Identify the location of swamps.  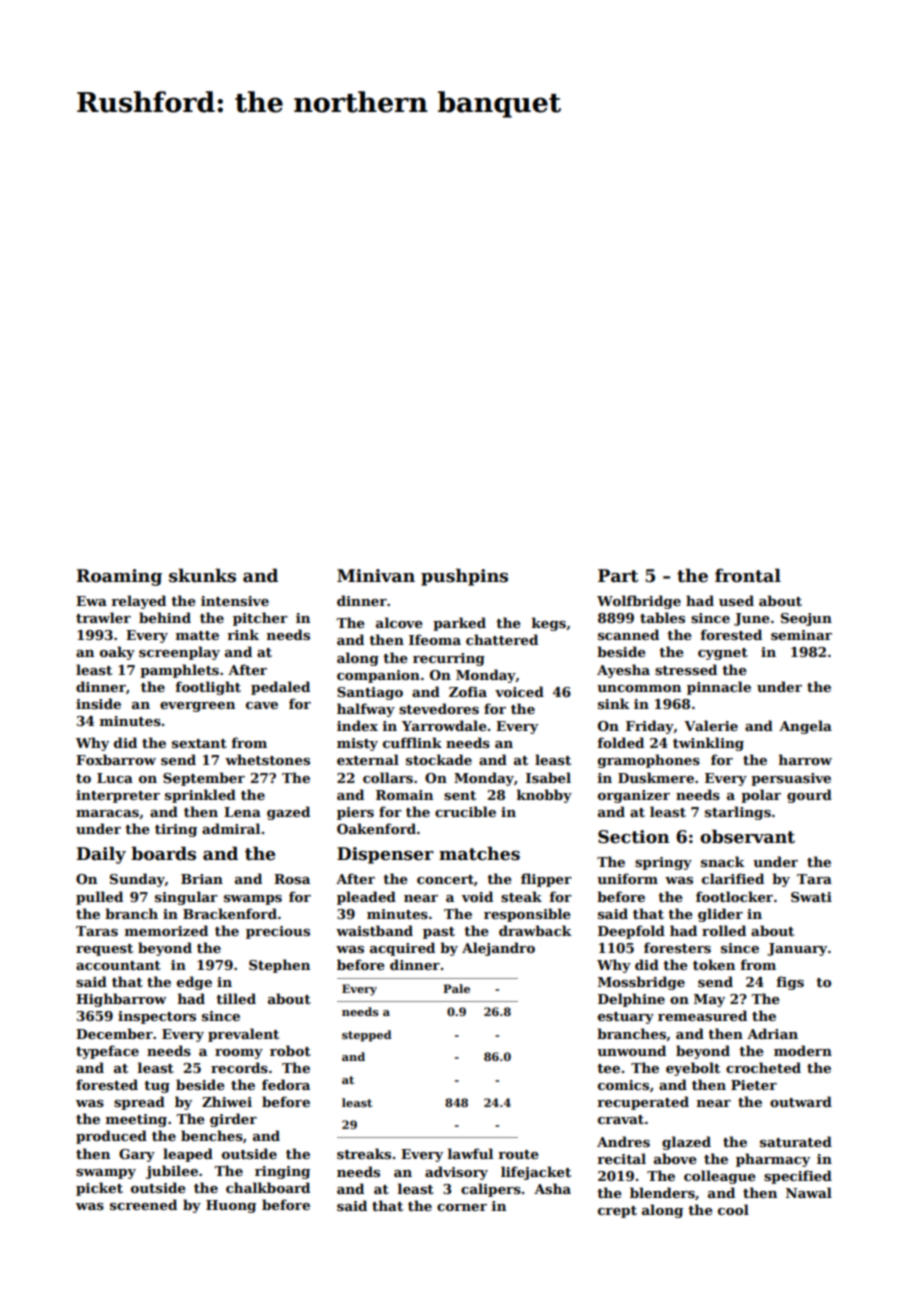
(253, 900).
